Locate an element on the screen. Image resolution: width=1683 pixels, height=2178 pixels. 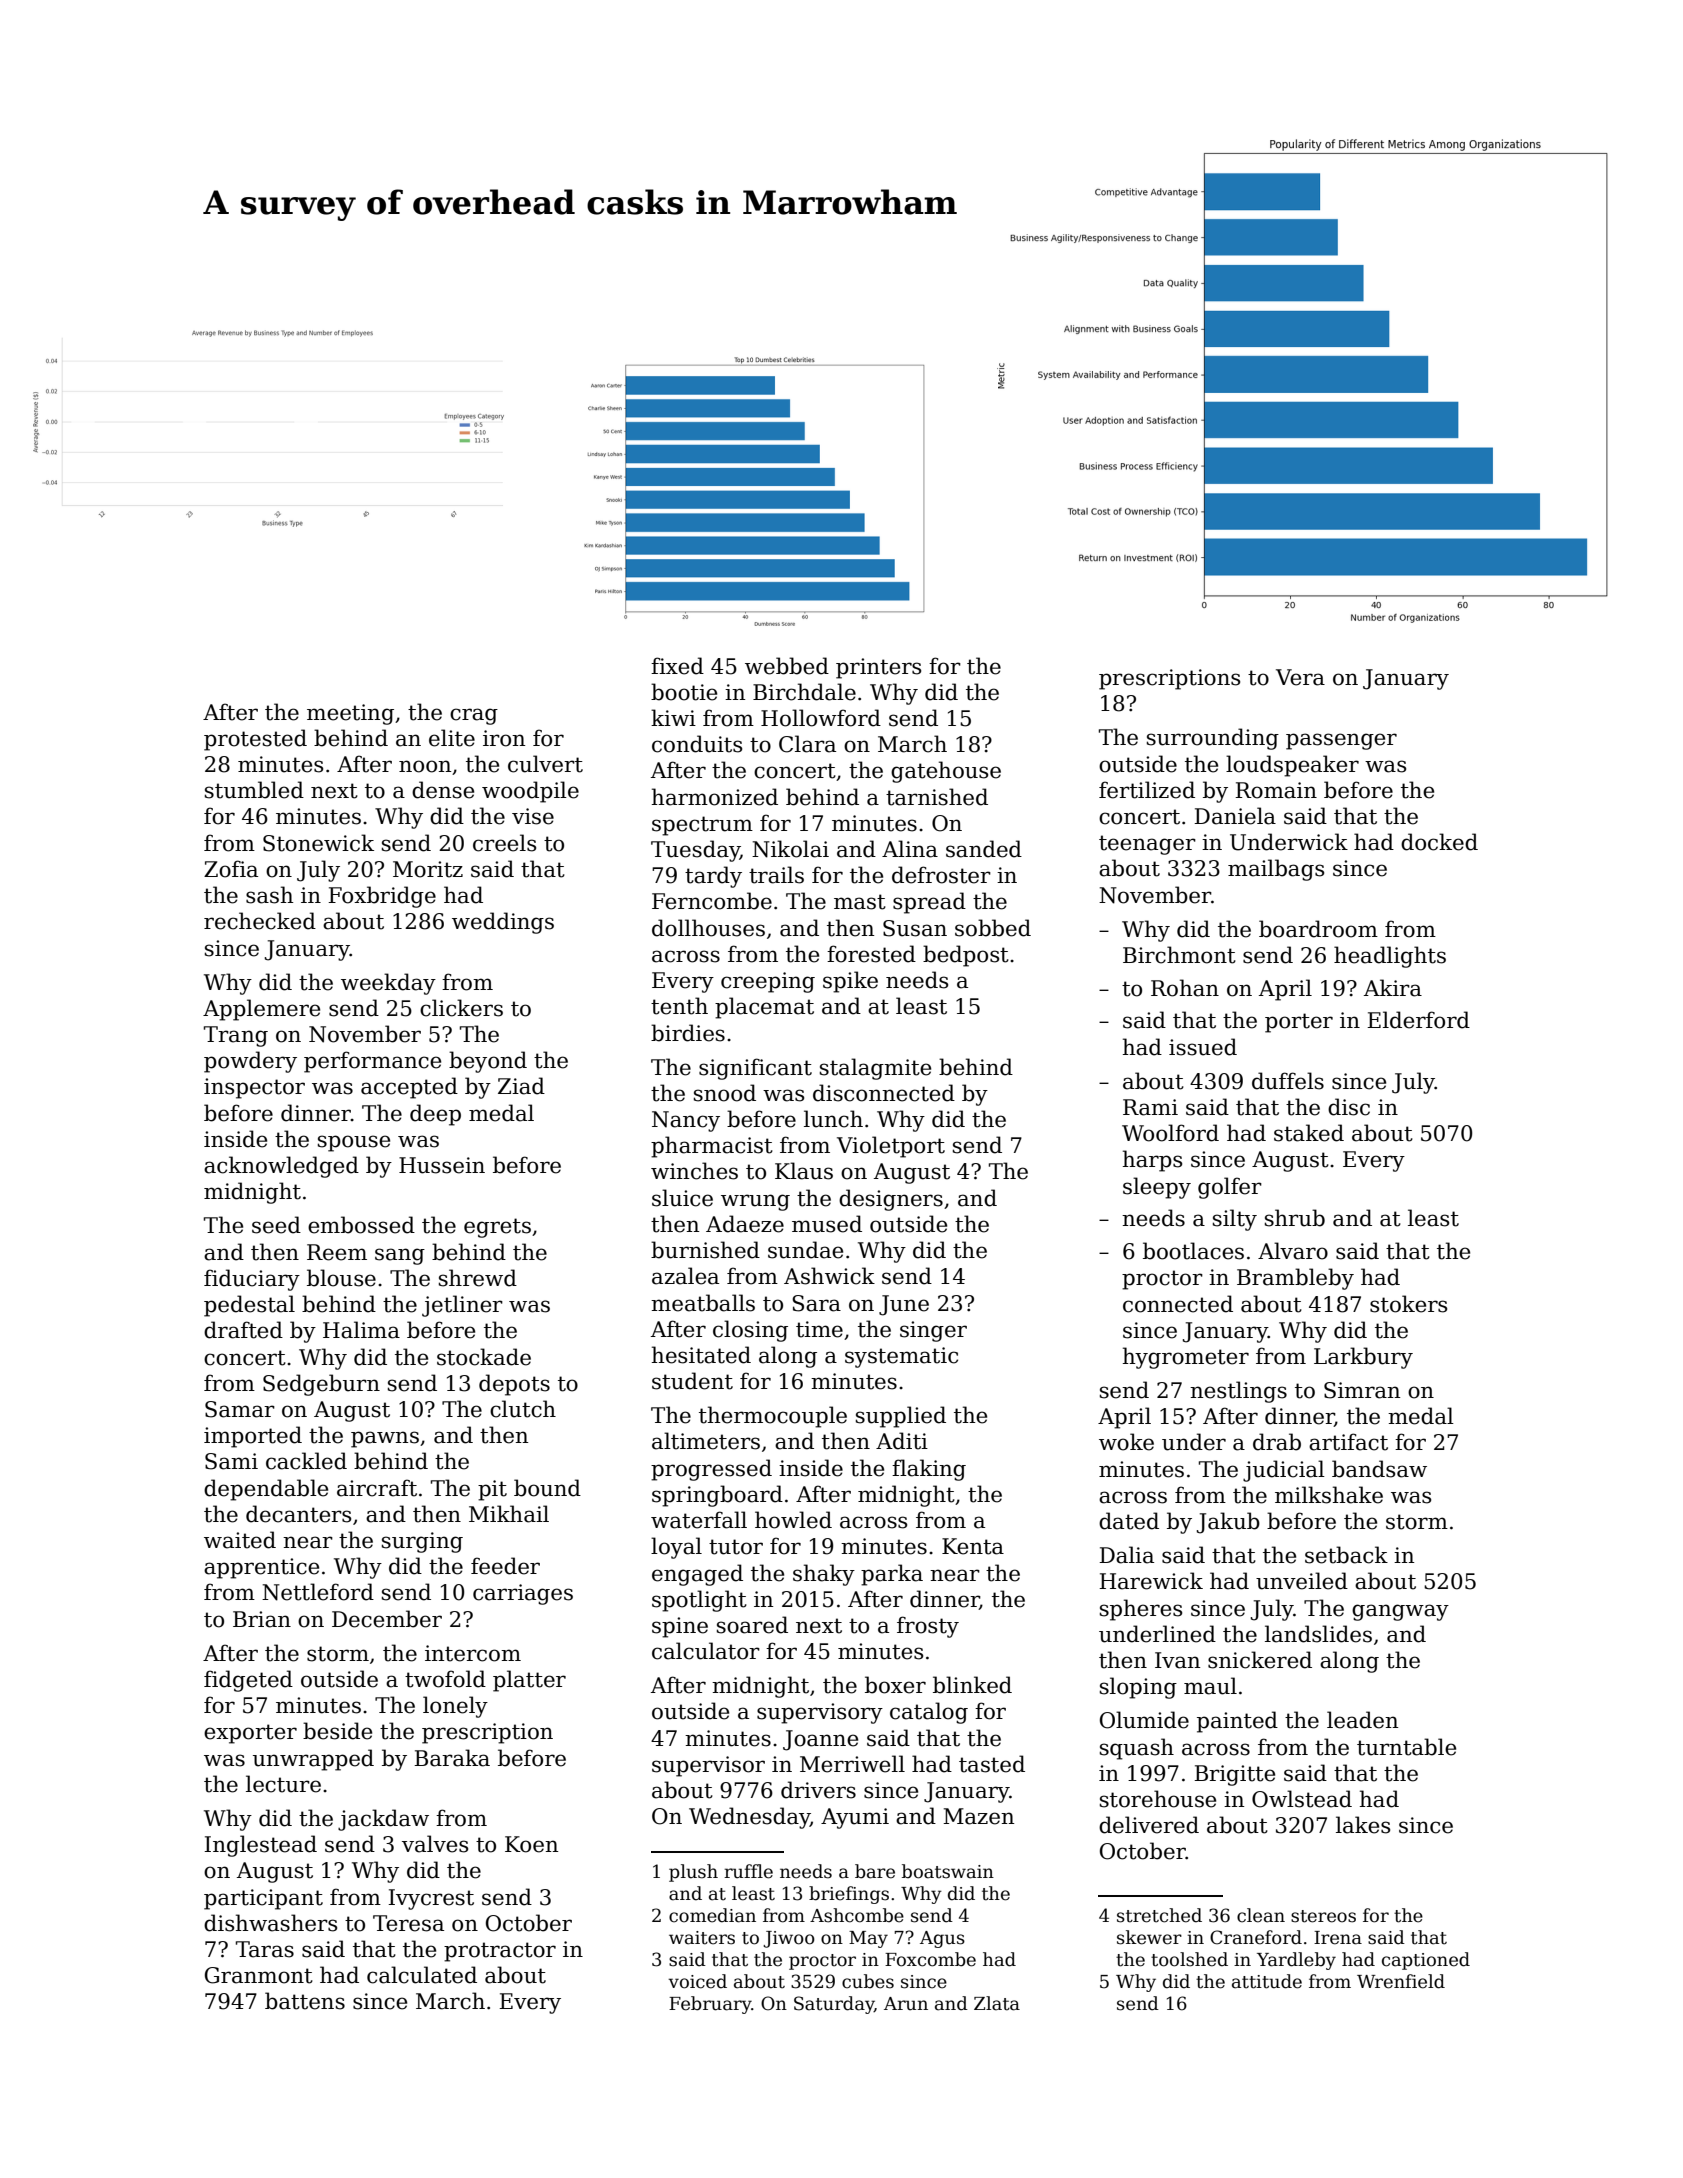
cubes is located at coordinates (868, 1981).
